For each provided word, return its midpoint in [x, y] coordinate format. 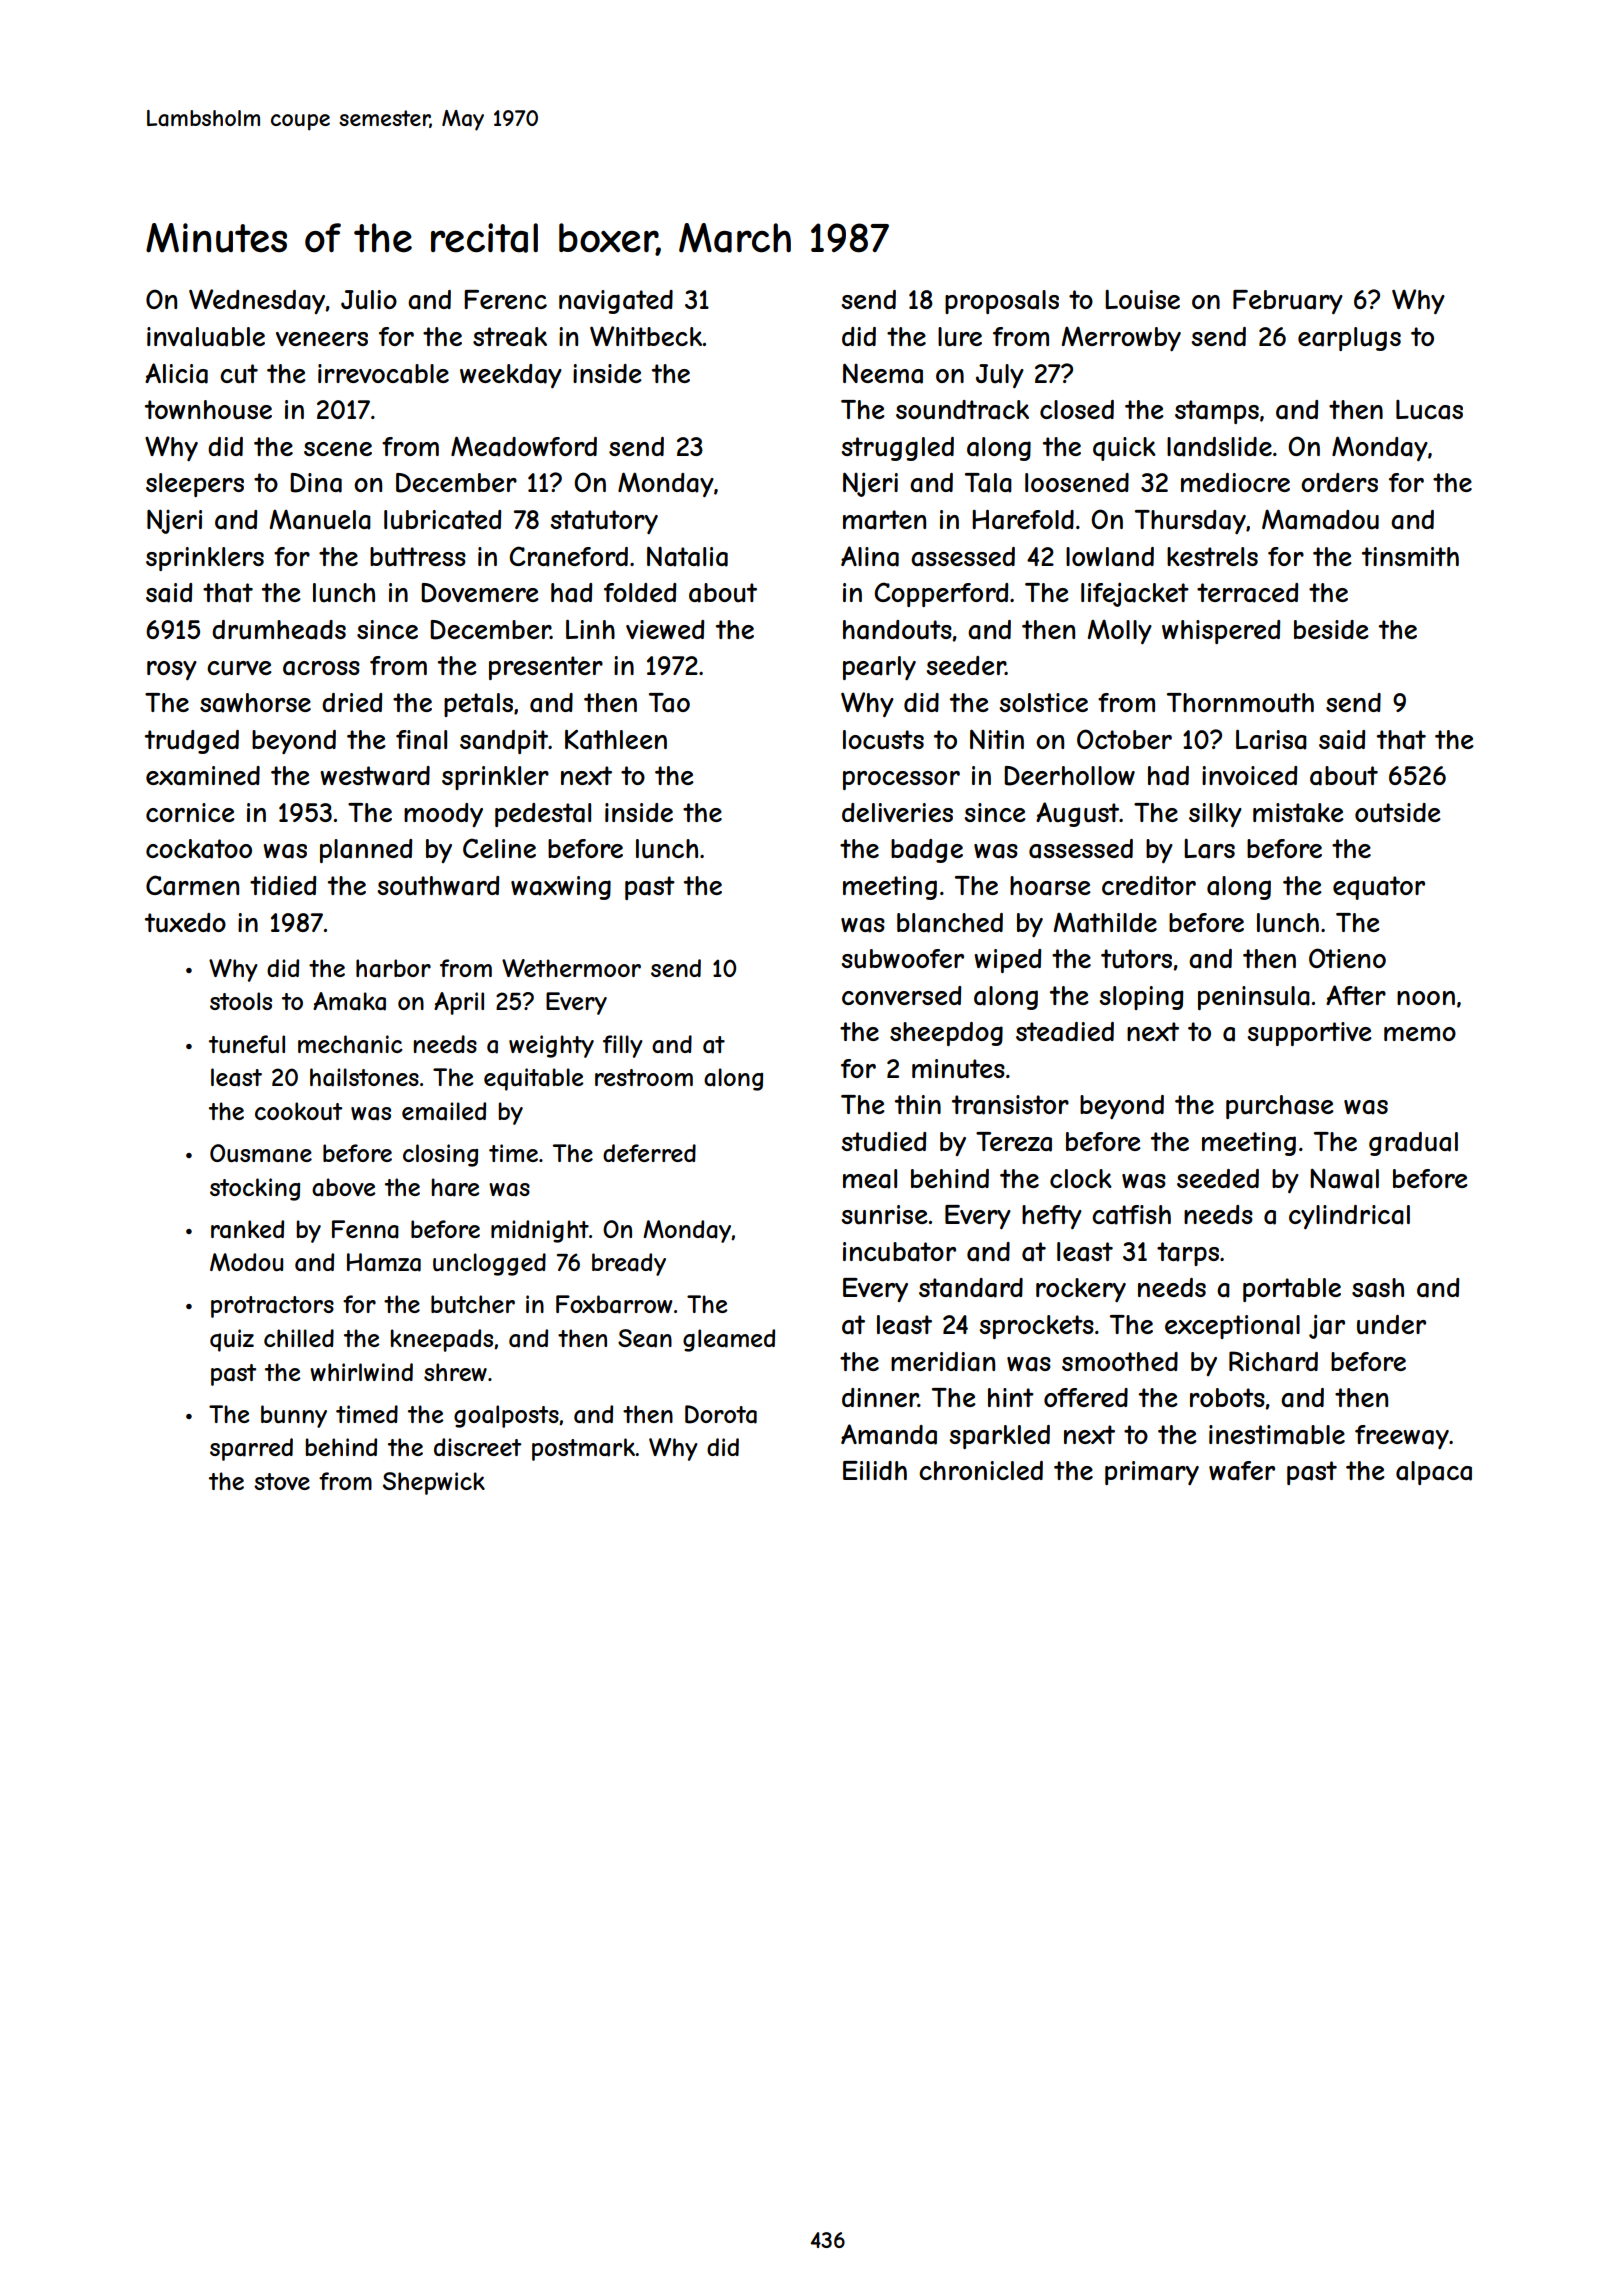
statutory [604, 522]
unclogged [489, 1264]
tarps [1188, 1254]
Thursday [1190, 522]
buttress [418, 557]
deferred [649, 1153]
